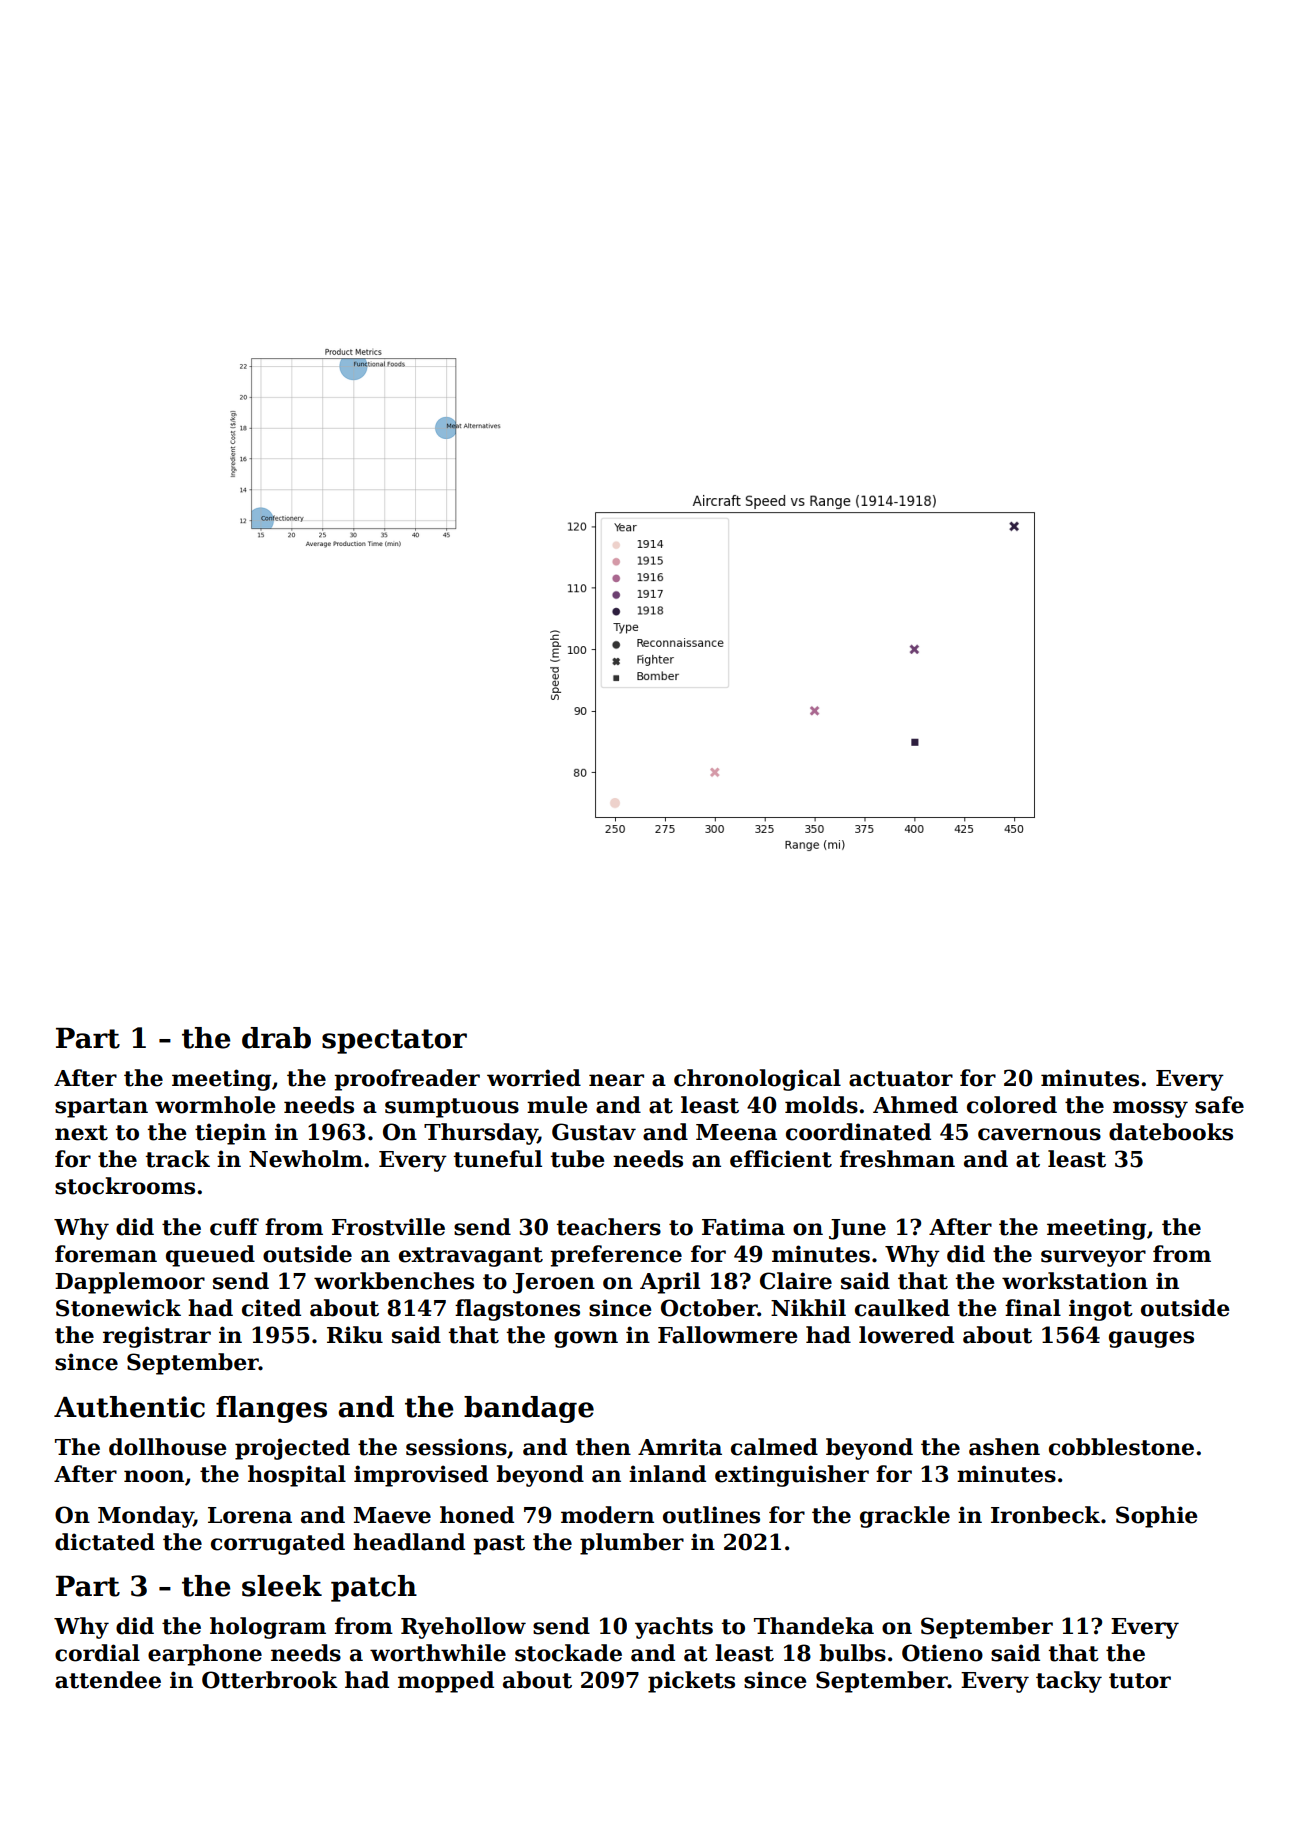  Describe the element at coordinates (215, 1105) in the page. I see `wormhole` at that location.
